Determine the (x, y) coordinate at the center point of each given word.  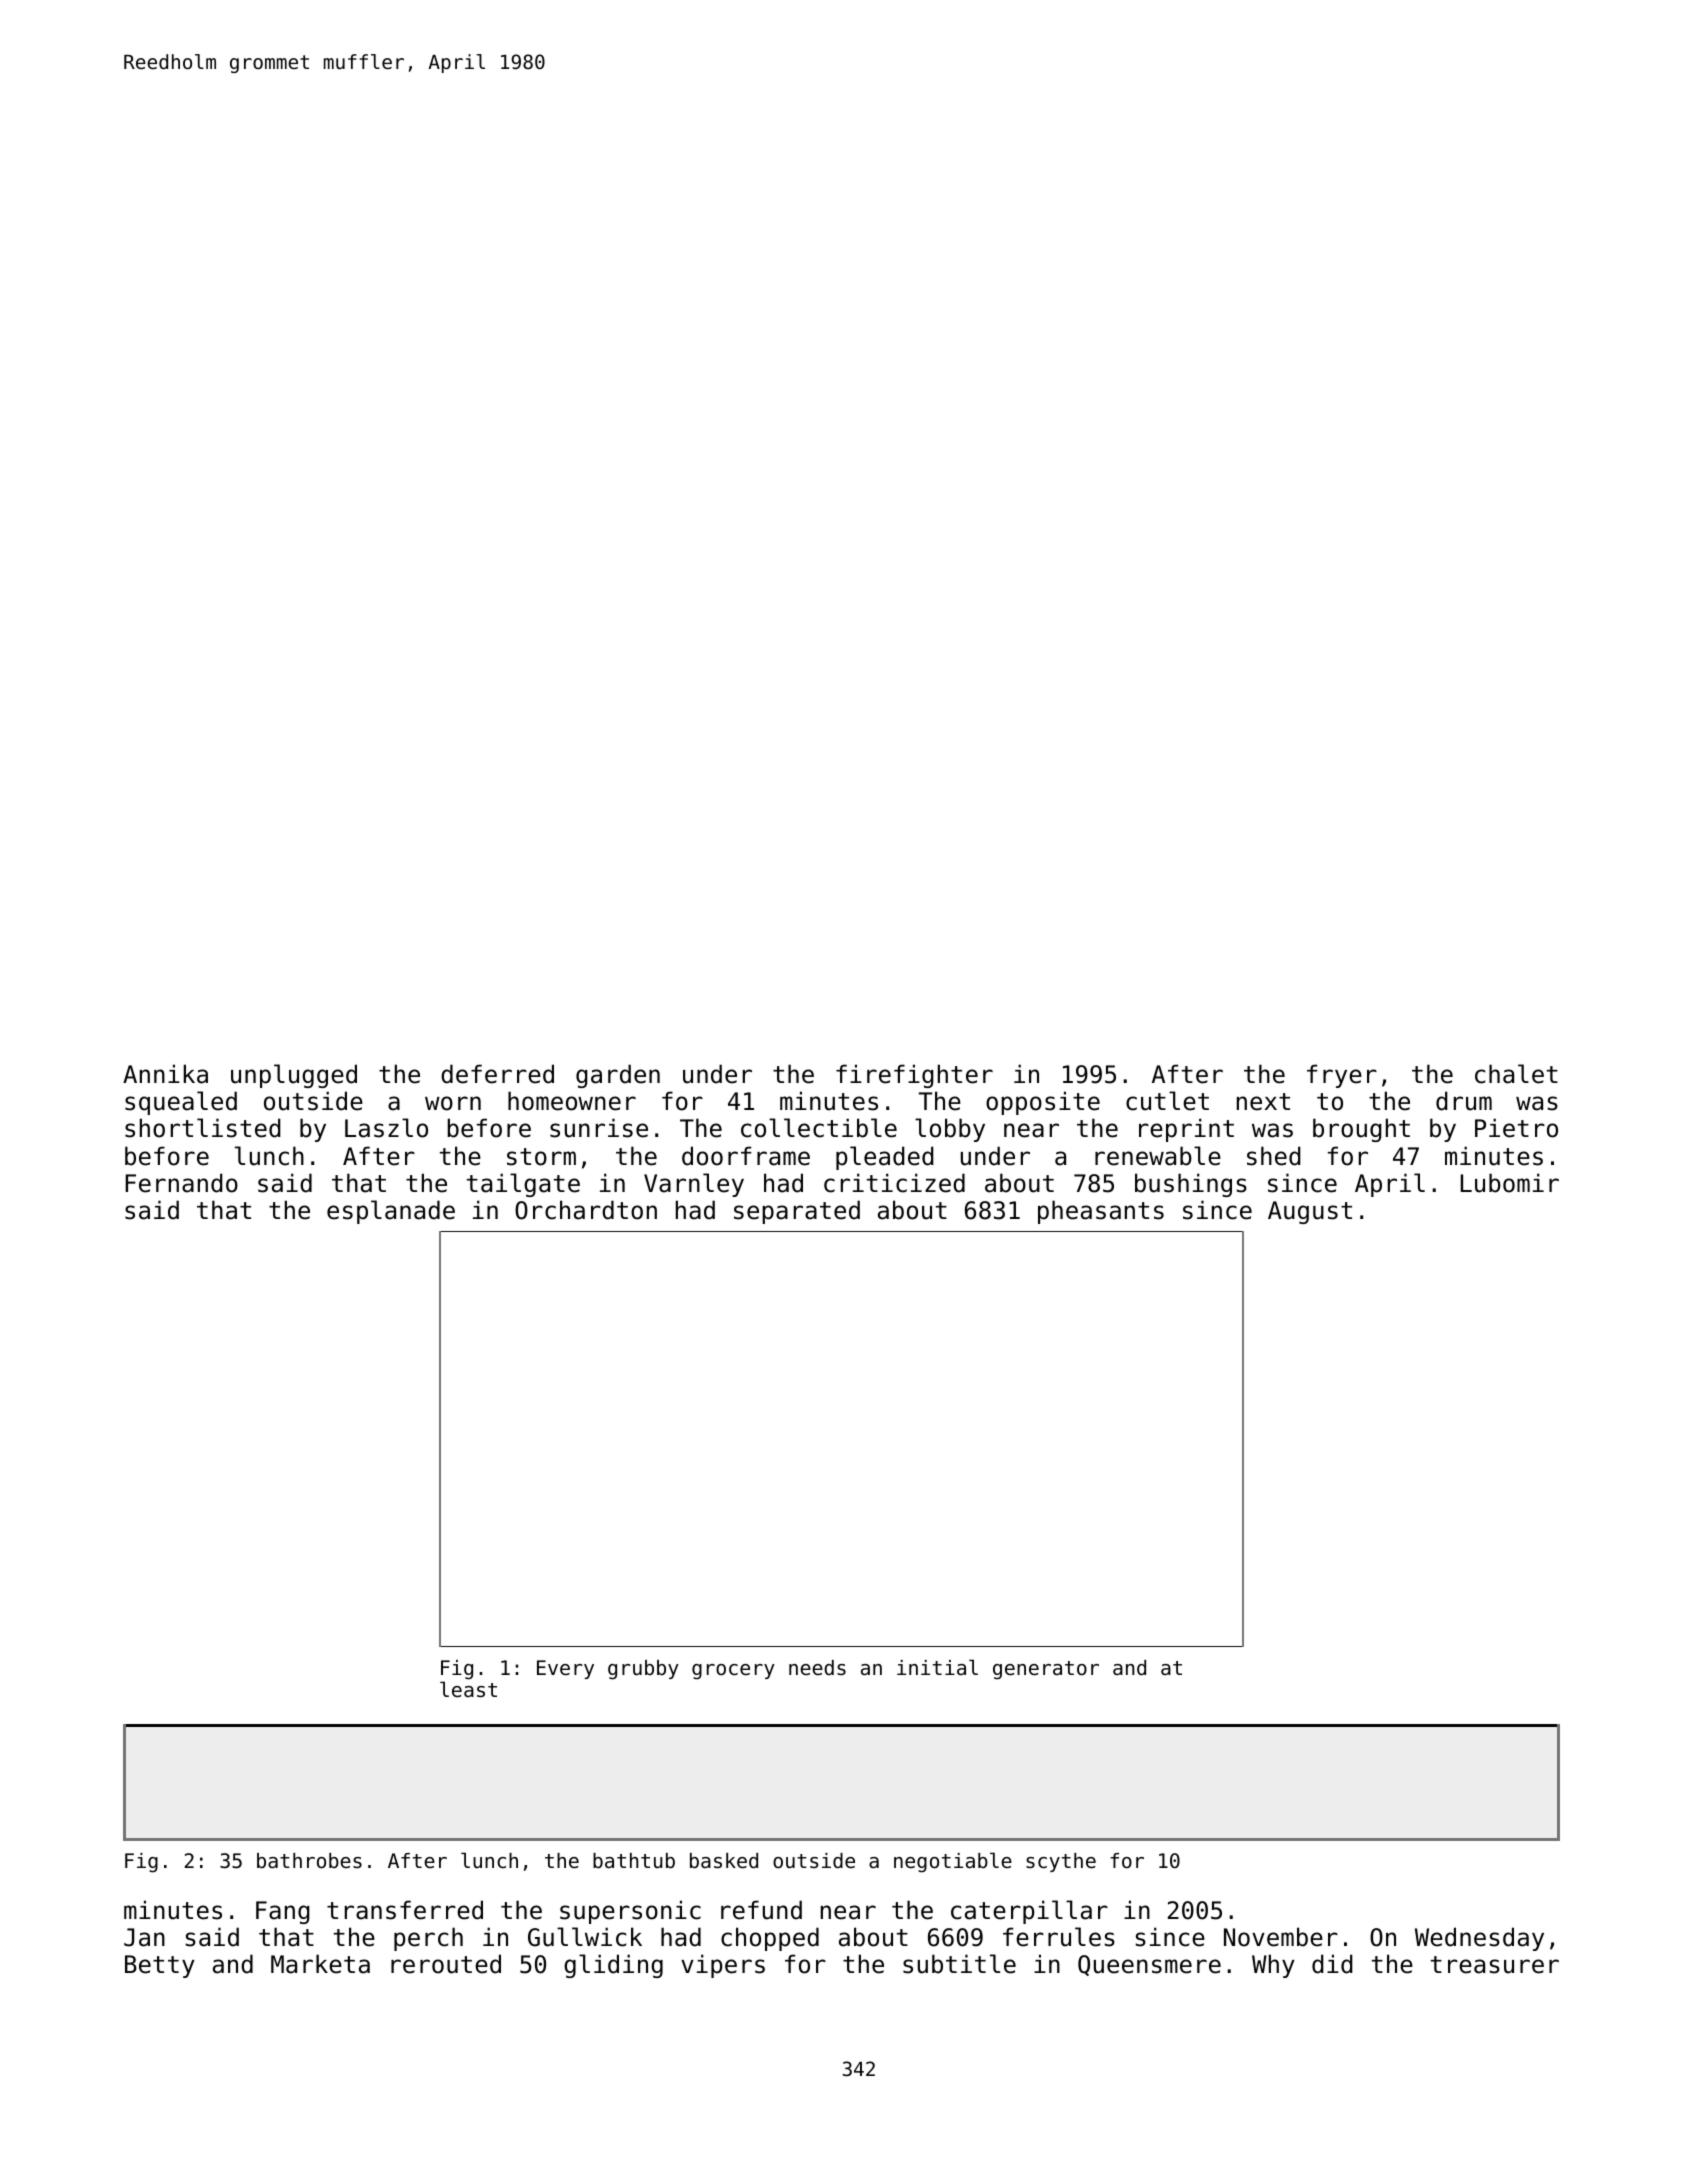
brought (1361, 1130)
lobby (950, 1130)
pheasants (1101, 1212)
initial (937, 1667)
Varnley (694, 1185)
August (1310, 1212)
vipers (723, 1966)
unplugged (294, 1076)
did (1332, 1964)
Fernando (181, 1183)
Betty (160, 1966)
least (468, 1689)
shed (1274, 1156)
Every (565, 1669)
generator (1046, 1670)
